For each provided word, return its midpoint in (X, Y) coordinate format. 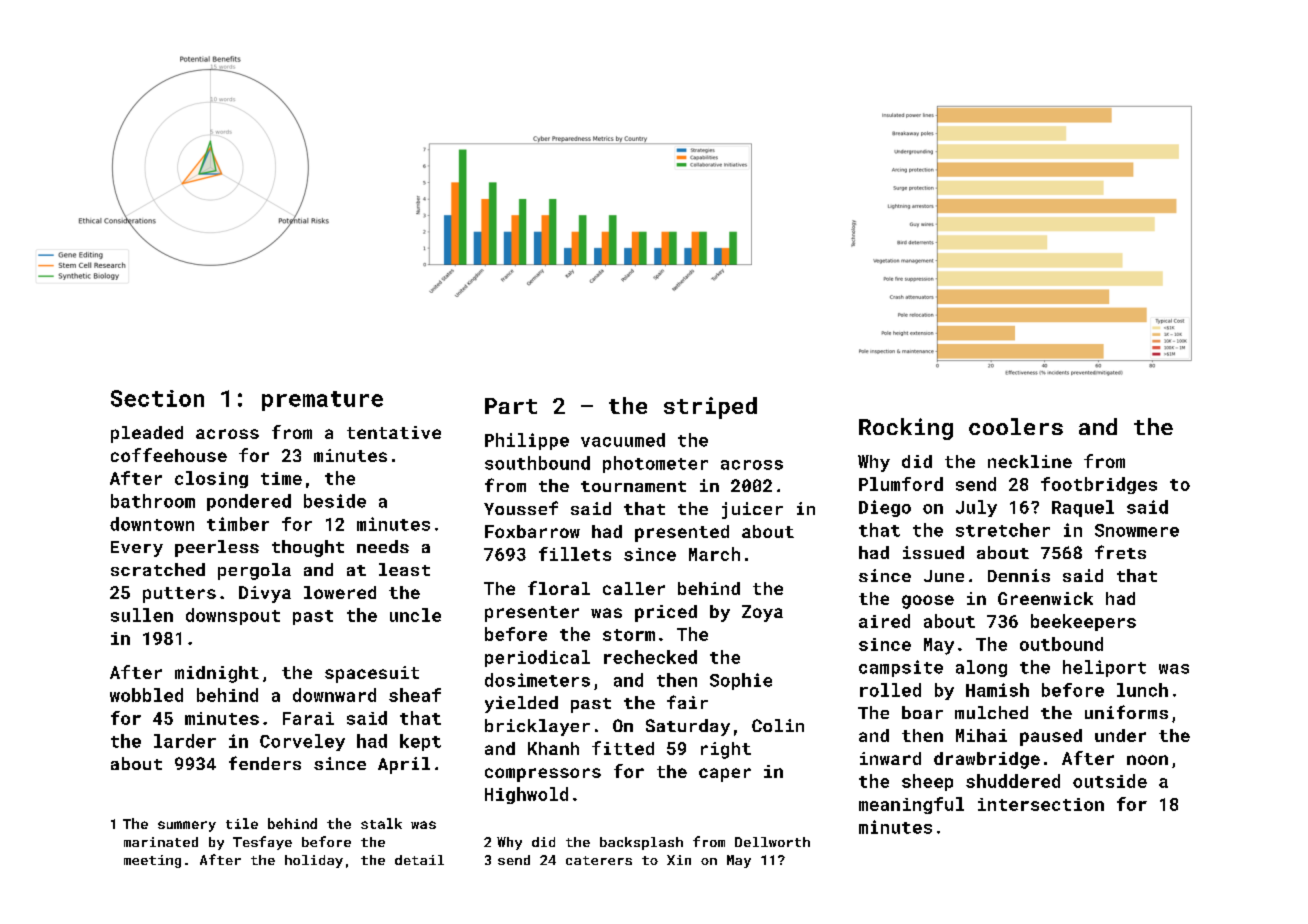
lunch (1142, 690)
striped (710, 408)
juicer (752, 510)
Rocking (906, 429)
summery (187, 826)
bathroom (153, 501)
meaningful (911, 805)
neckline (1030, 461)
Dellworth (772, 842)
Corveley (302, 742)
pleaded (147, 434)
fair (687, 702)
